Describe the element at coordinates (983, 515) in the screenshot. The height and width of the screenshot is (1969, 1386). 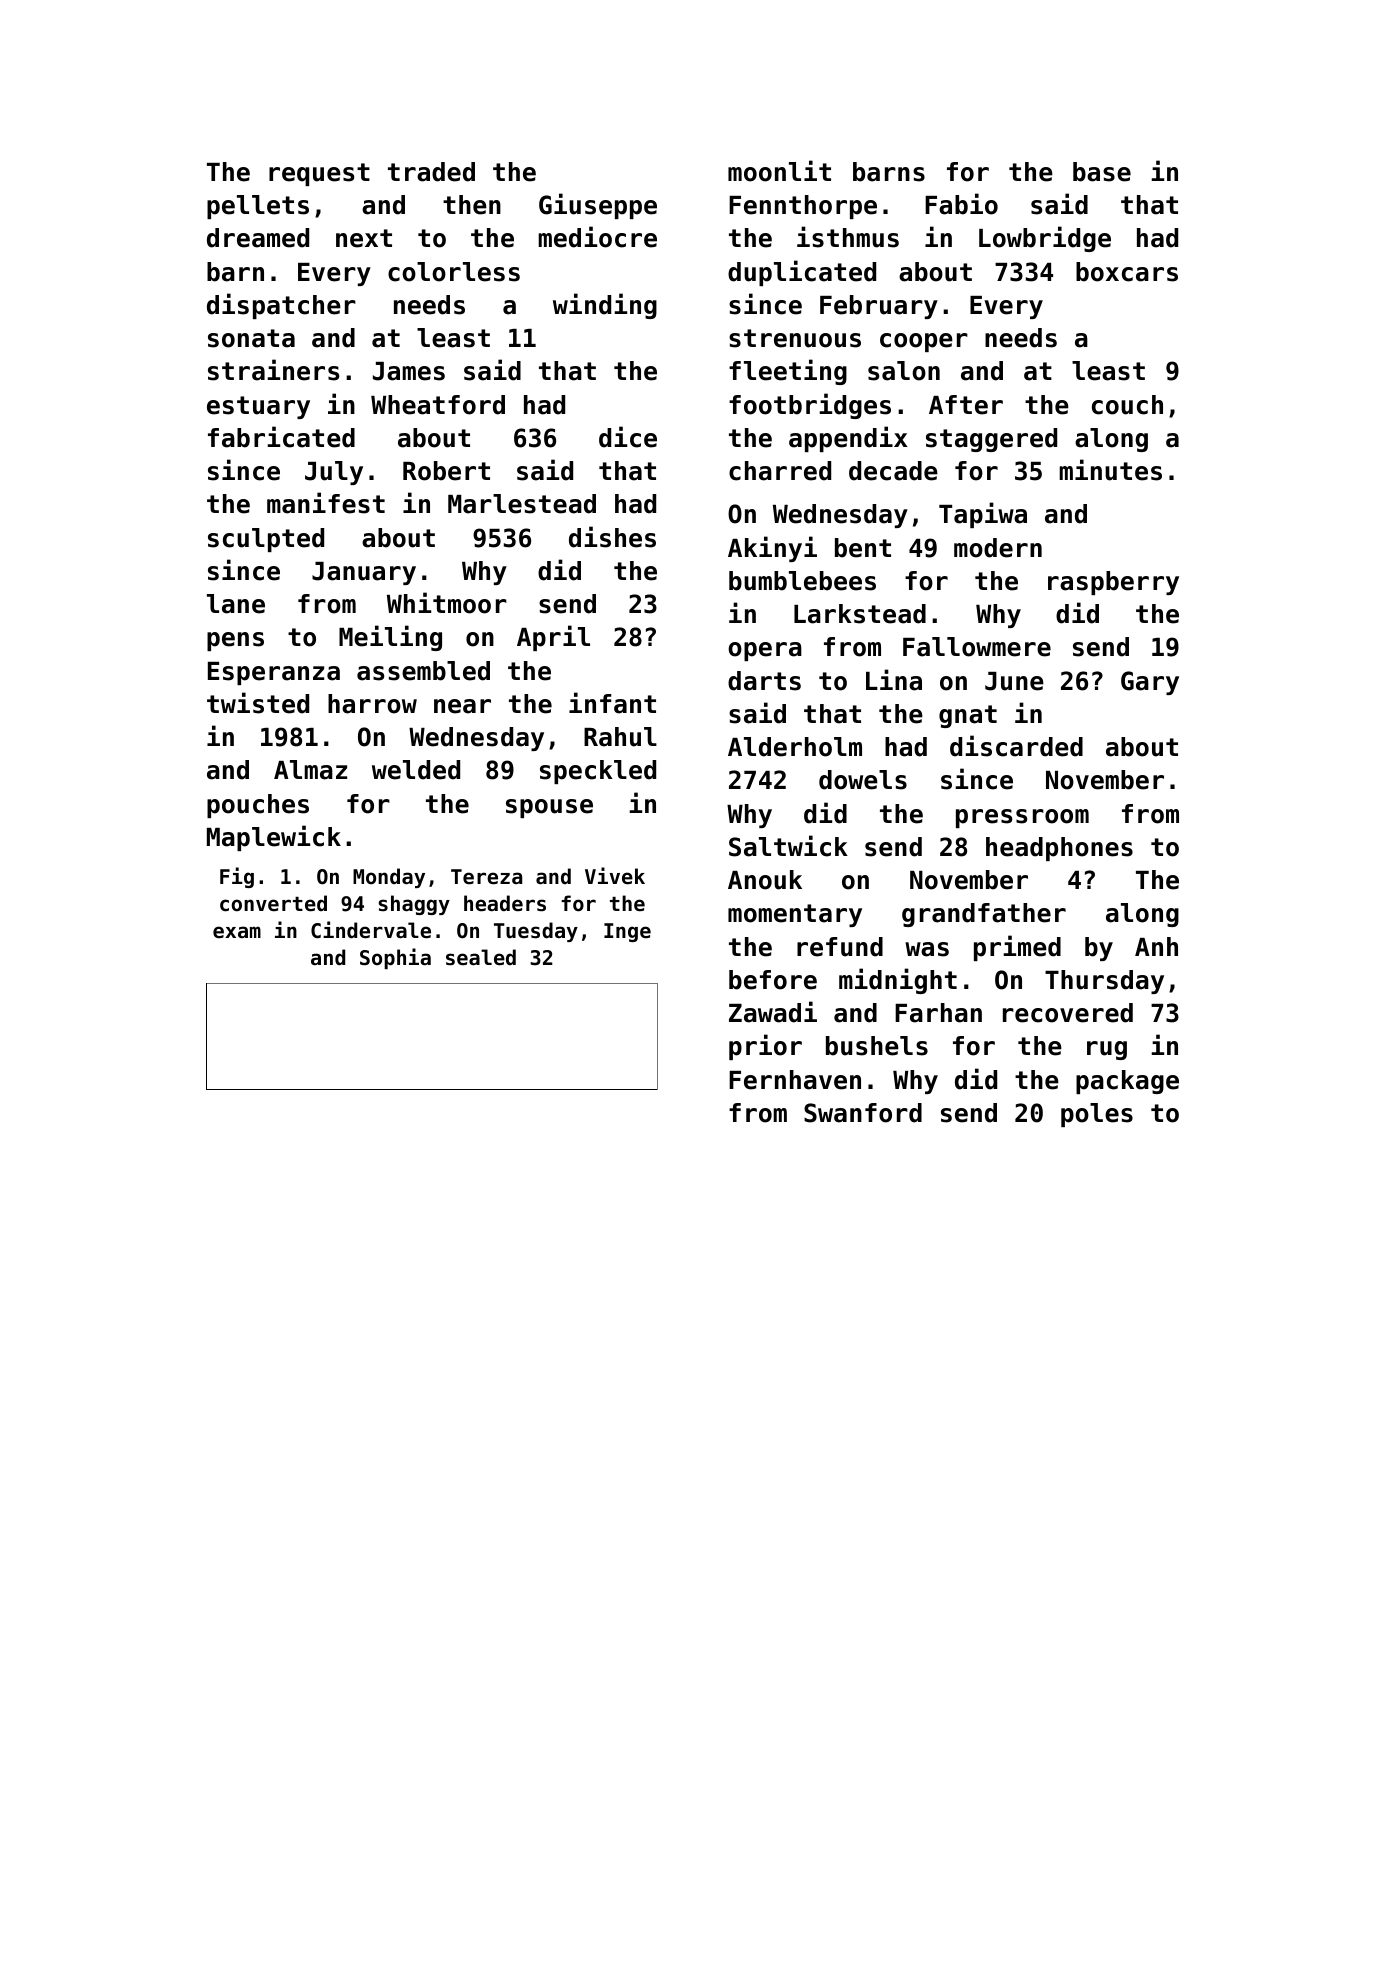
I see `Tapiwa` at that location.
